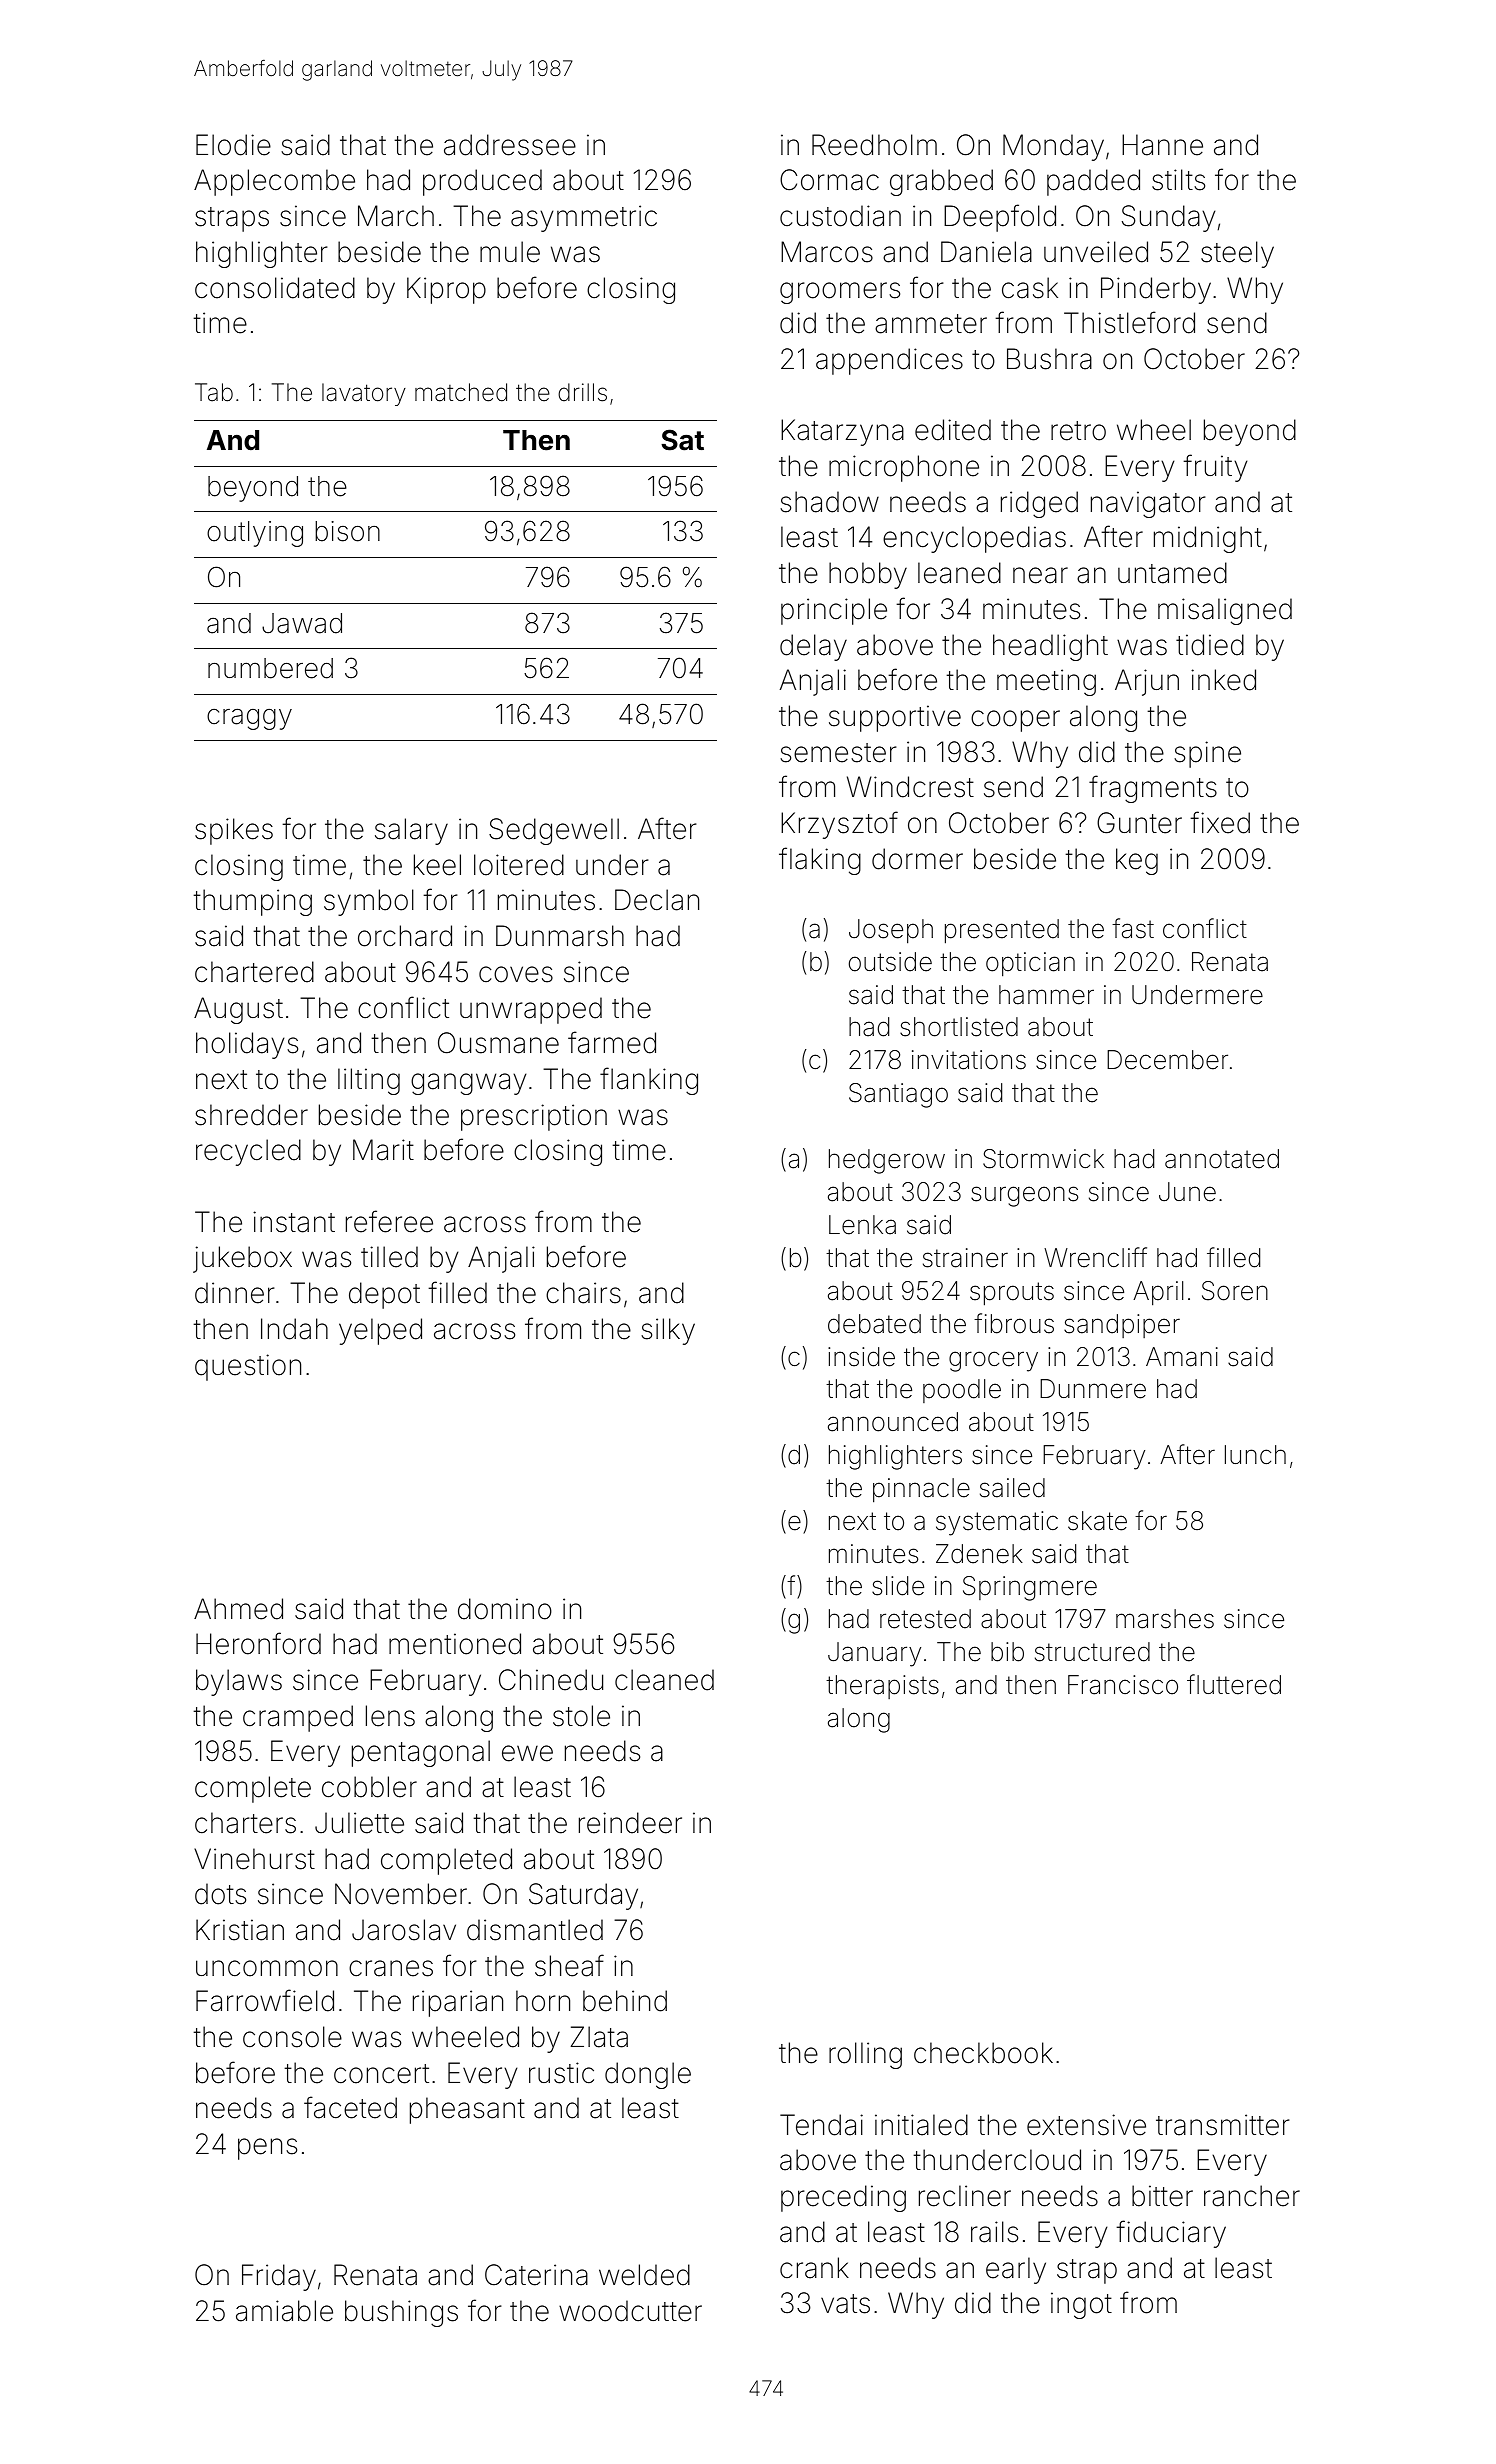  What do you see at coordinates (214, 392) in the document?
I see `Tab` at bounding box center [214, 392].
